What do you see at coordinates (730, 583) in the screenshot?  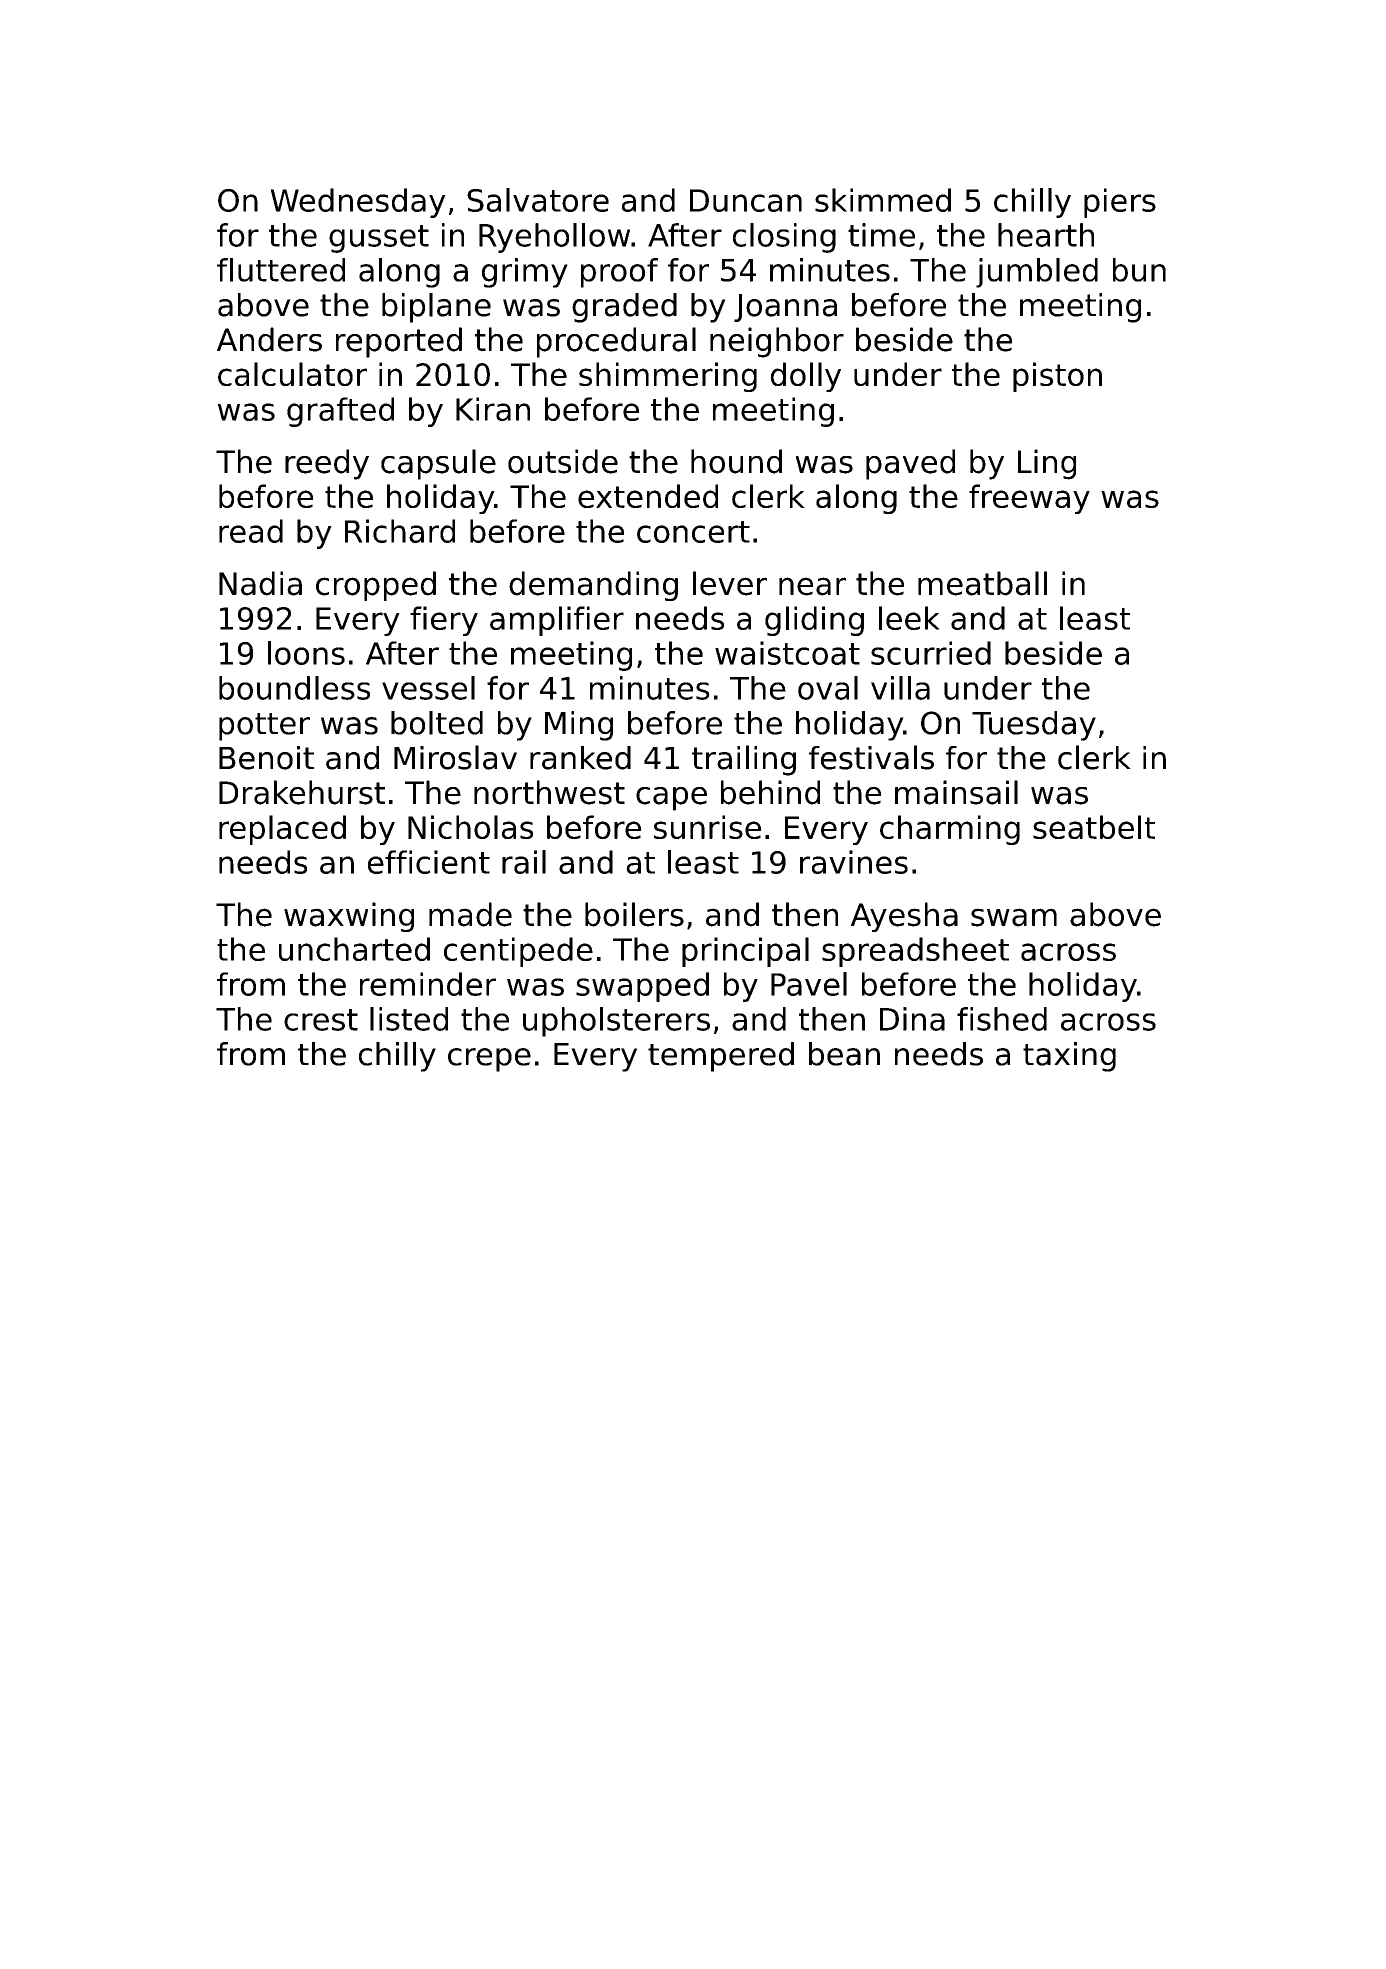 I see `lever` at bounding box center [730, 583].
